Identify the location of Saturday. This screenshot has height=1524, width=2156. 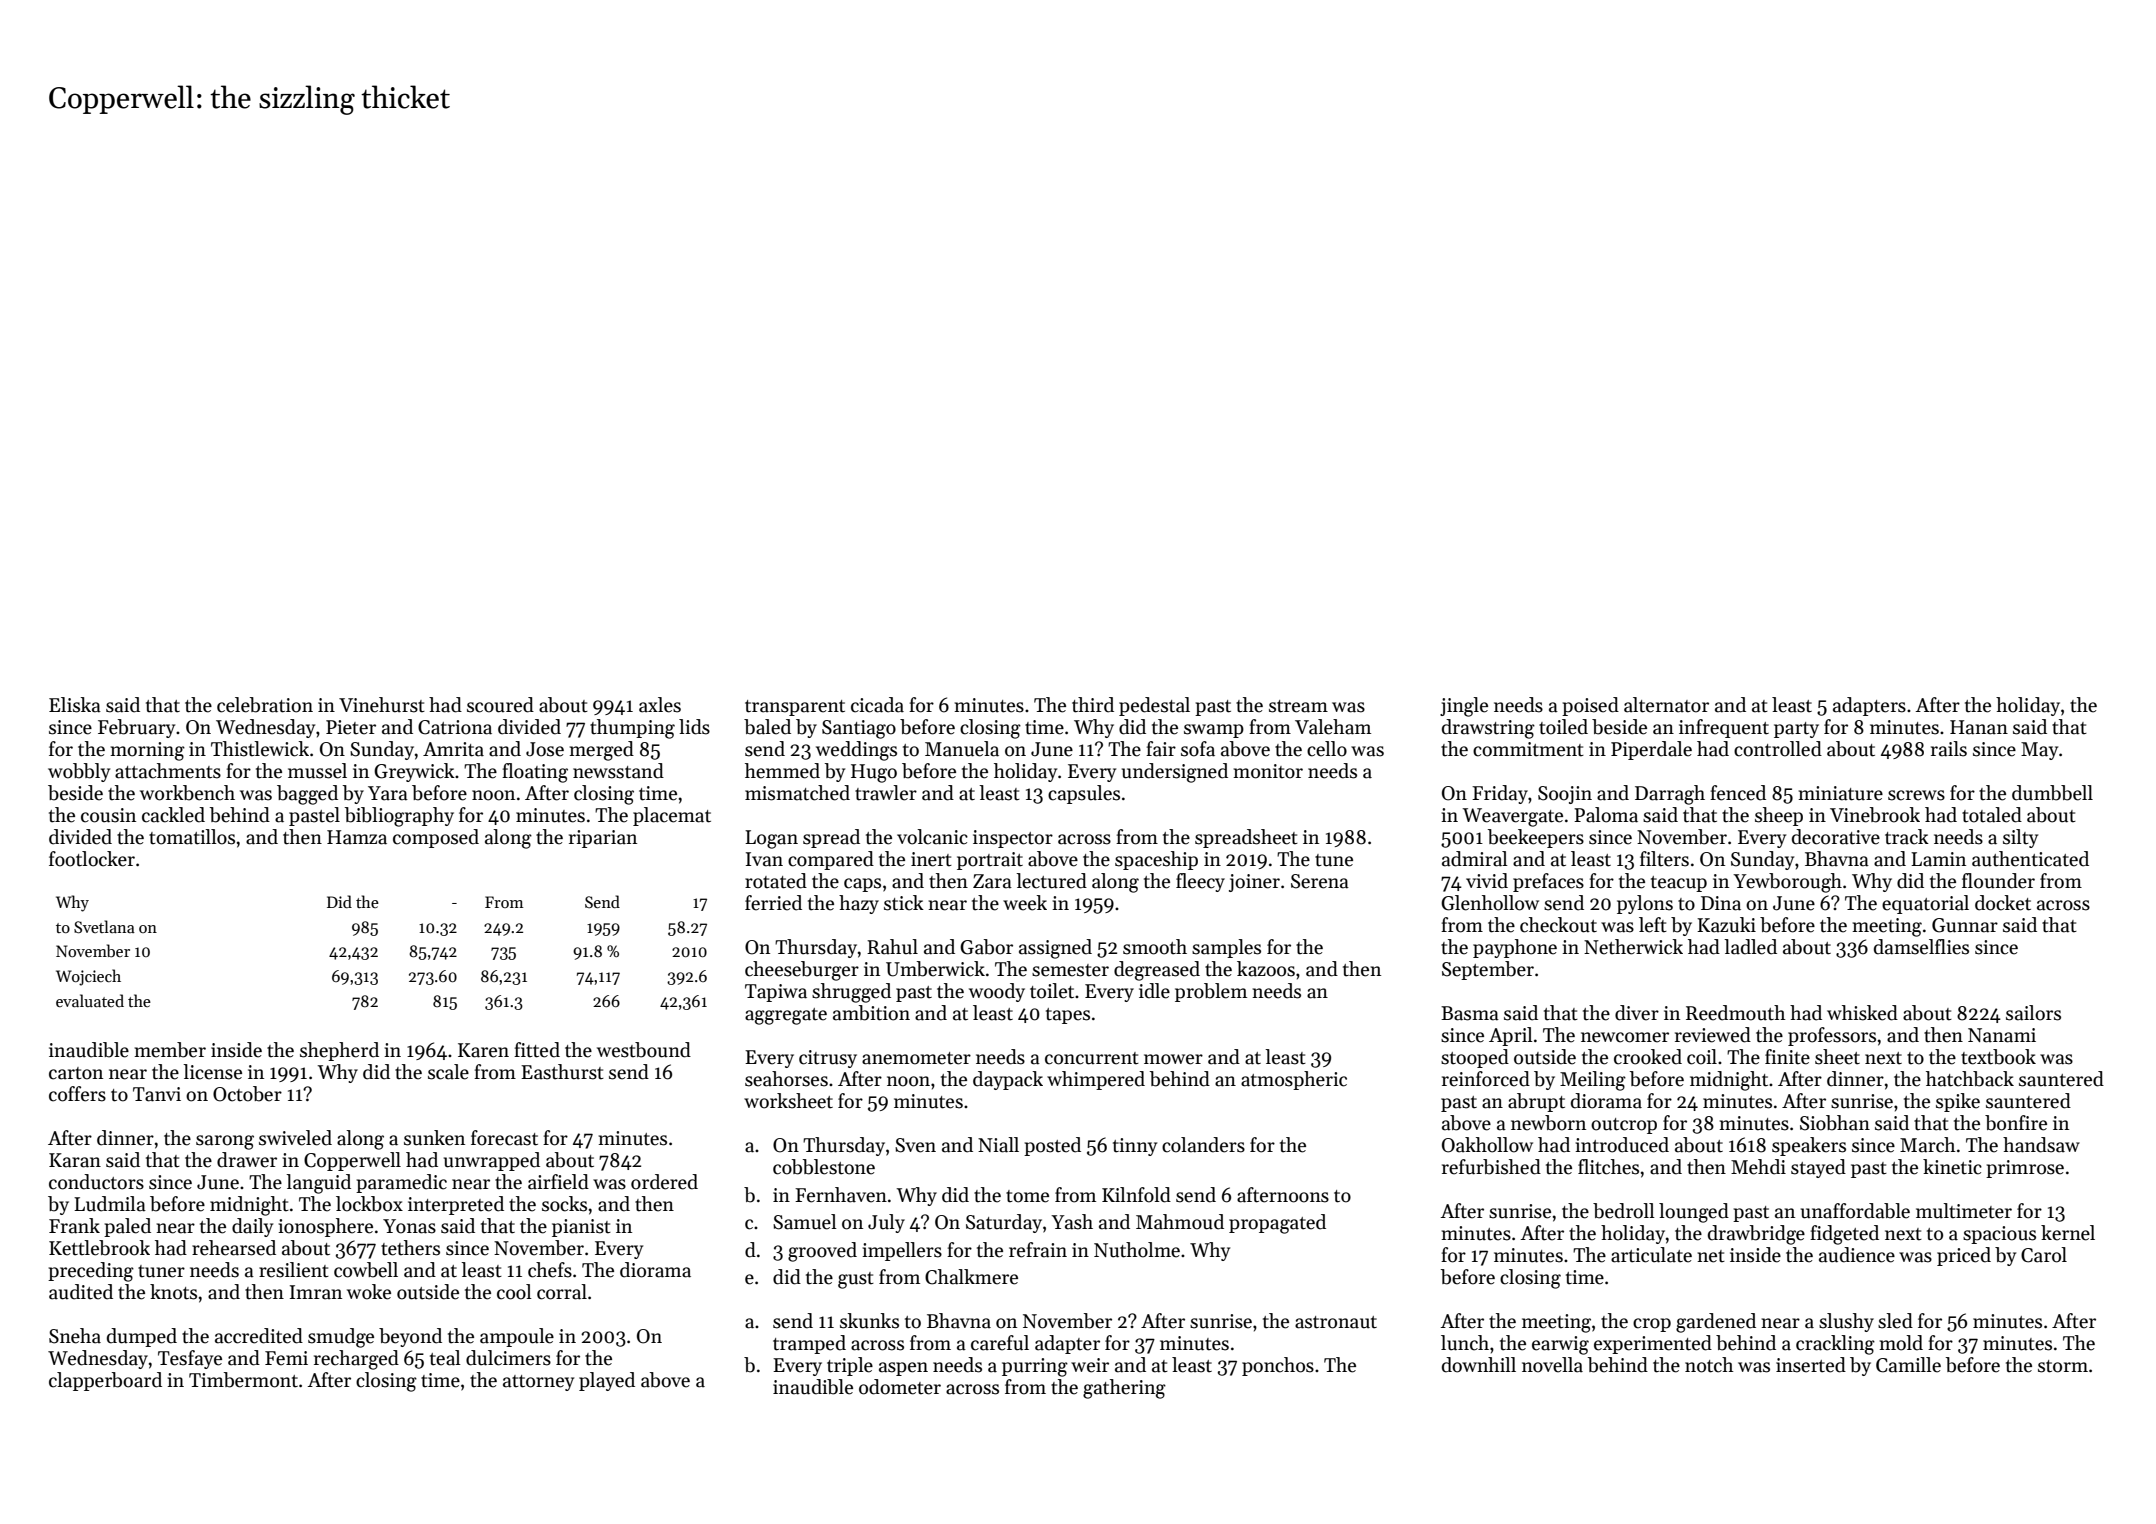
(1004, 1223).
